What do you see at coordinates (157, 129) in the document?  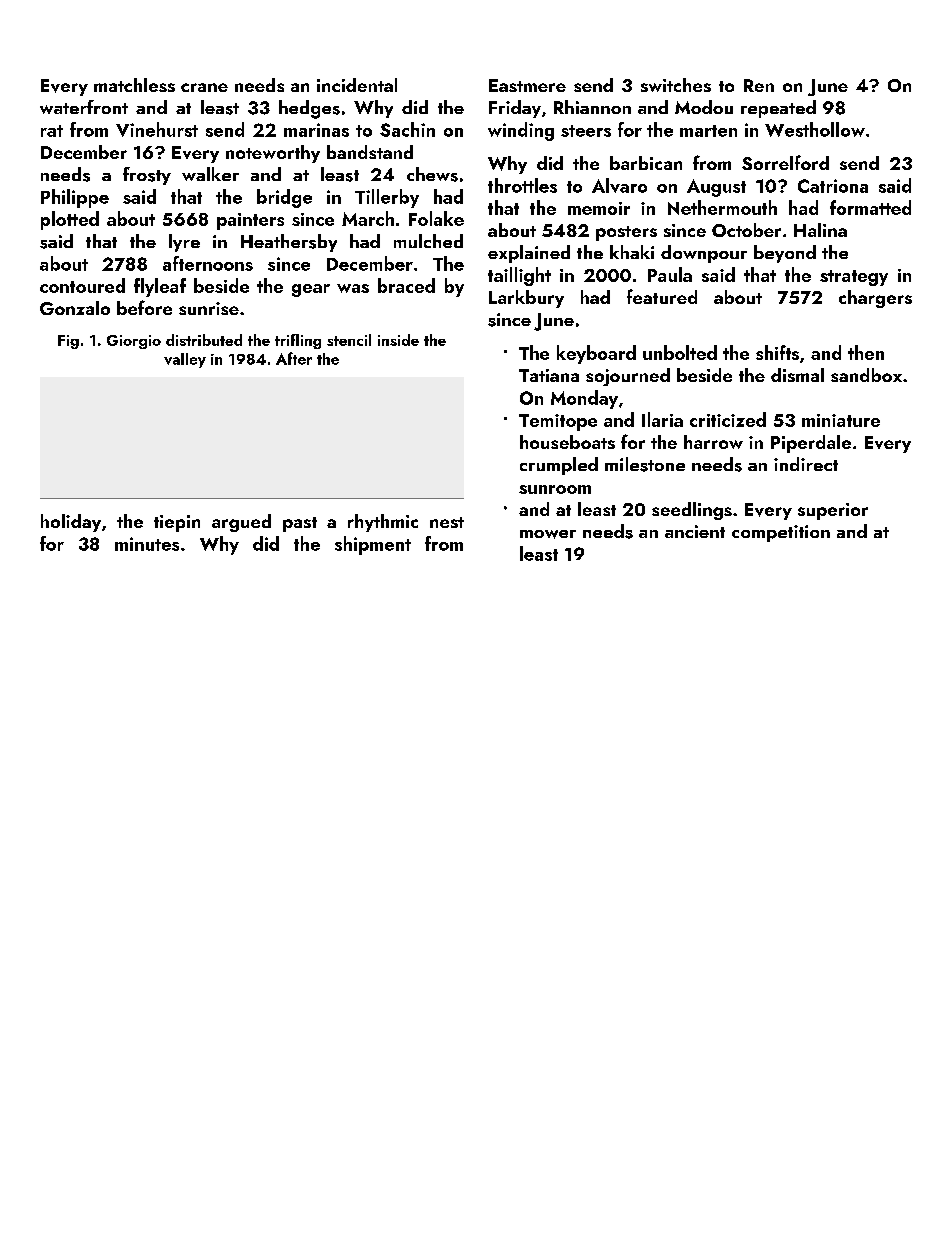 I see `Vinehurst` at bounding box center [157, 129].
